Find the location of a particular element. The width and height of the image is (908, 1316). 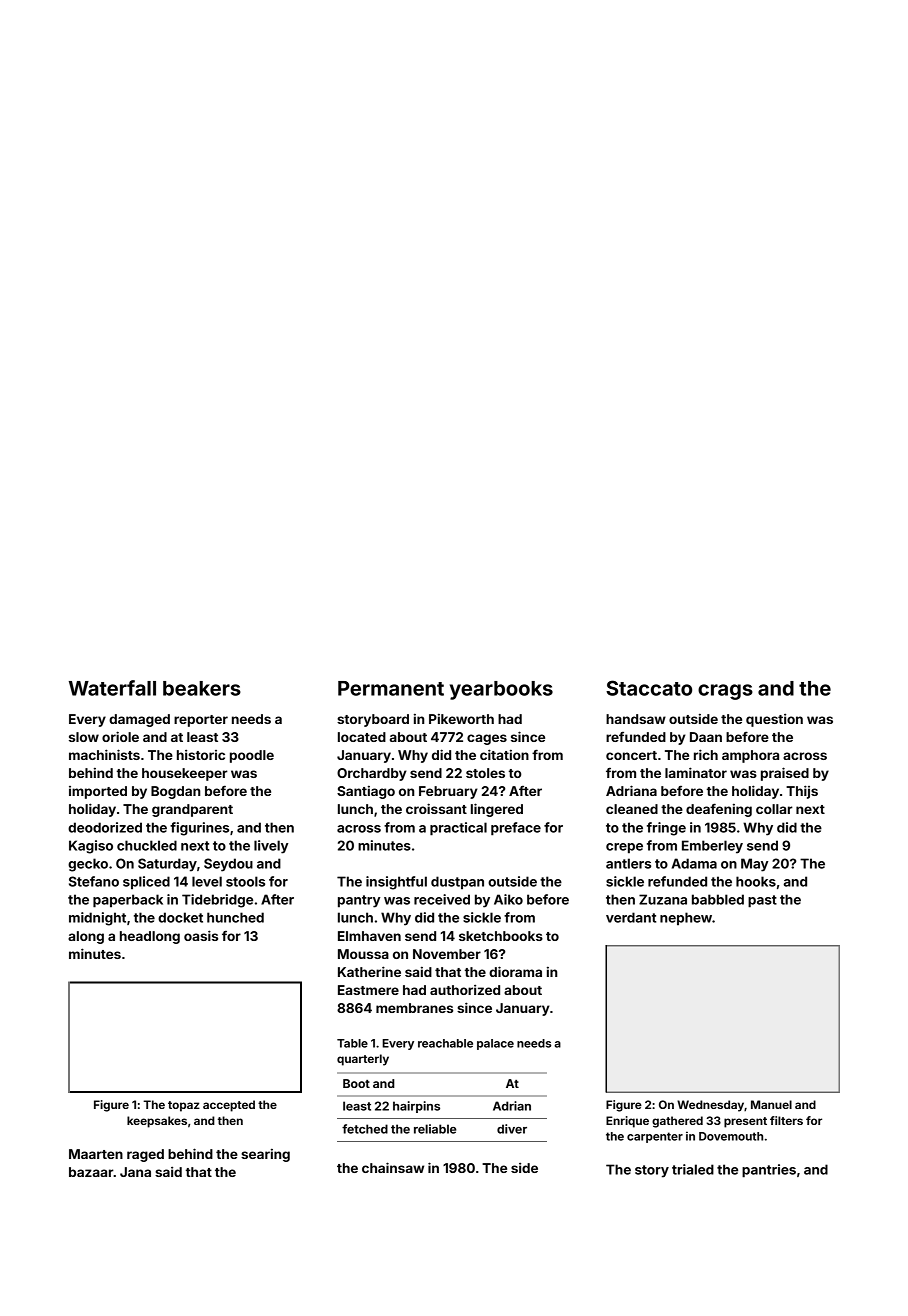

chainsaw is located at coordinates (393, 1167).
